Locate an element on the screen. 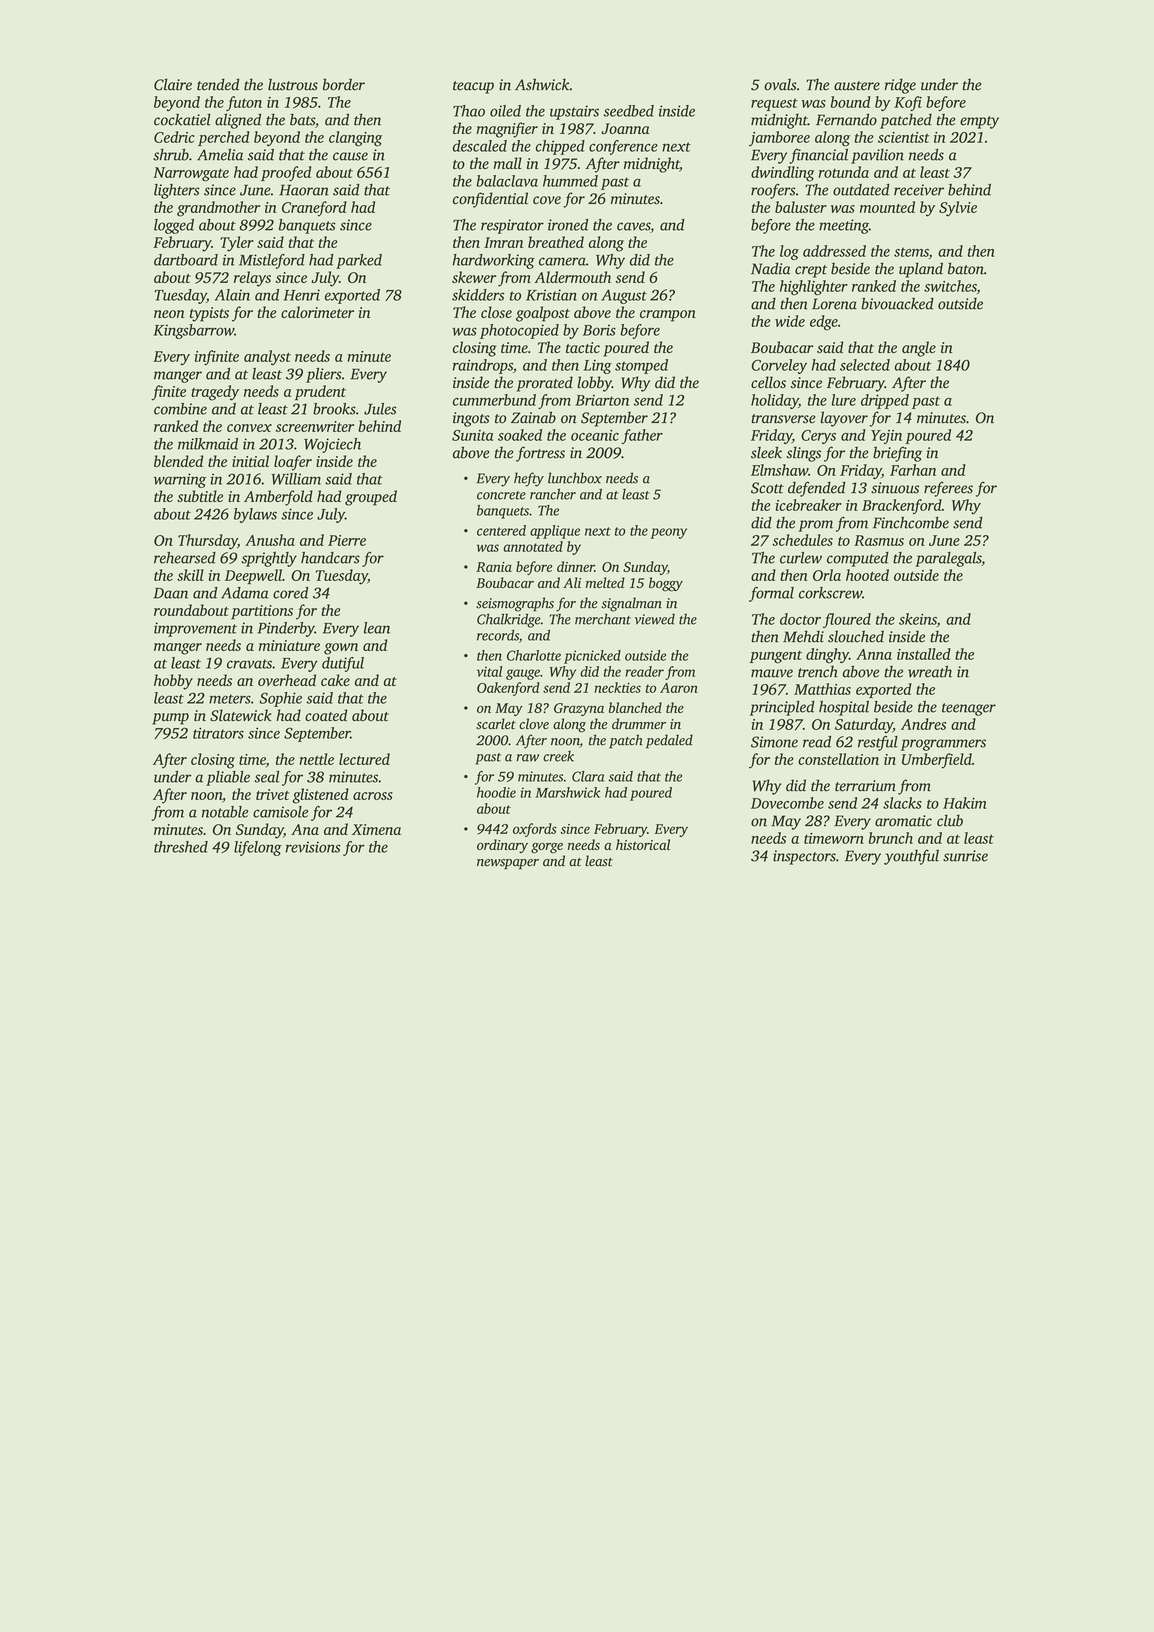 This screenshot has width=1154, height=1632. angle is located at coordinates (919, 349).
